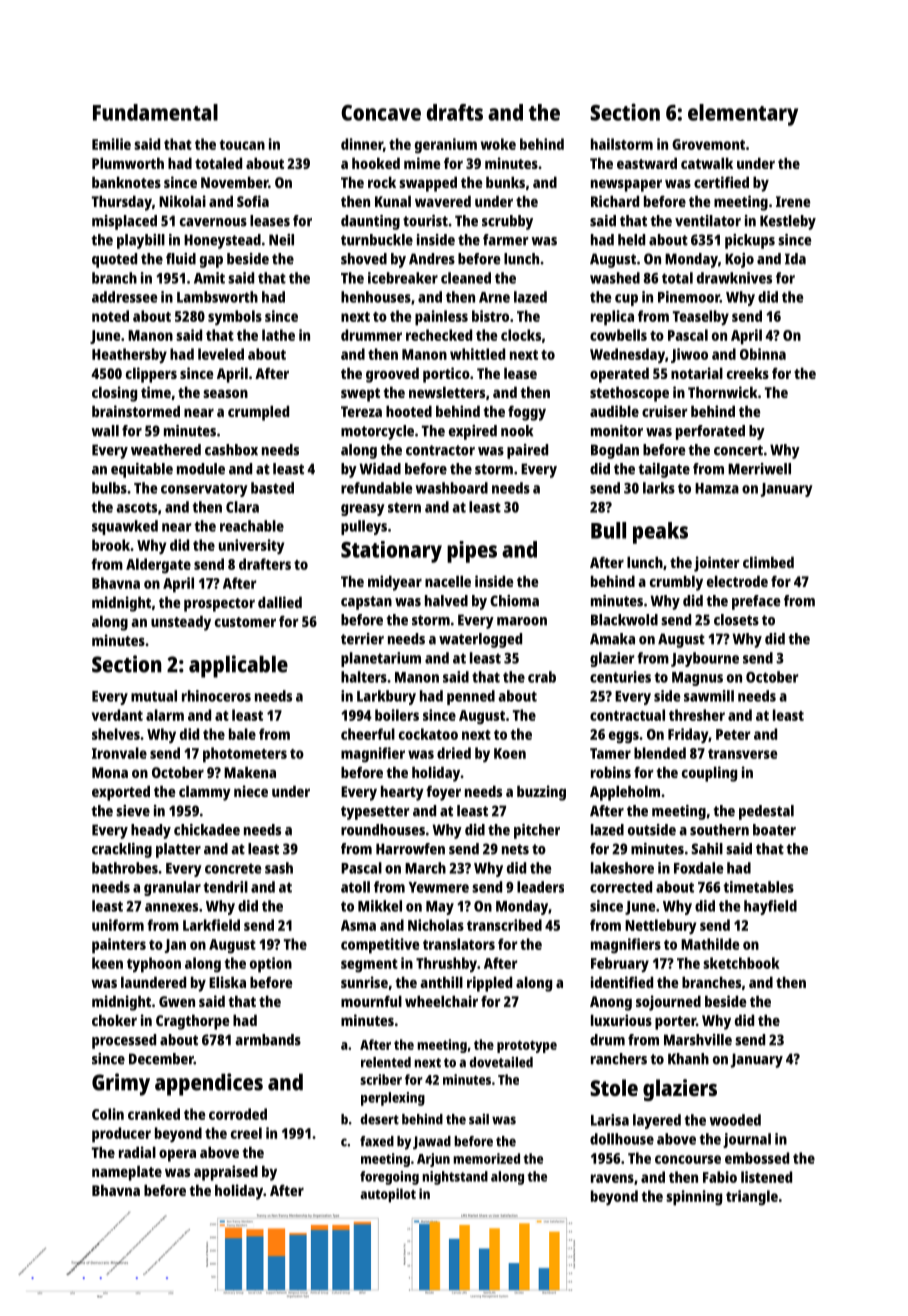 This document has height=1316, width=908. I want to click on cranked, so click(154, 1114).
